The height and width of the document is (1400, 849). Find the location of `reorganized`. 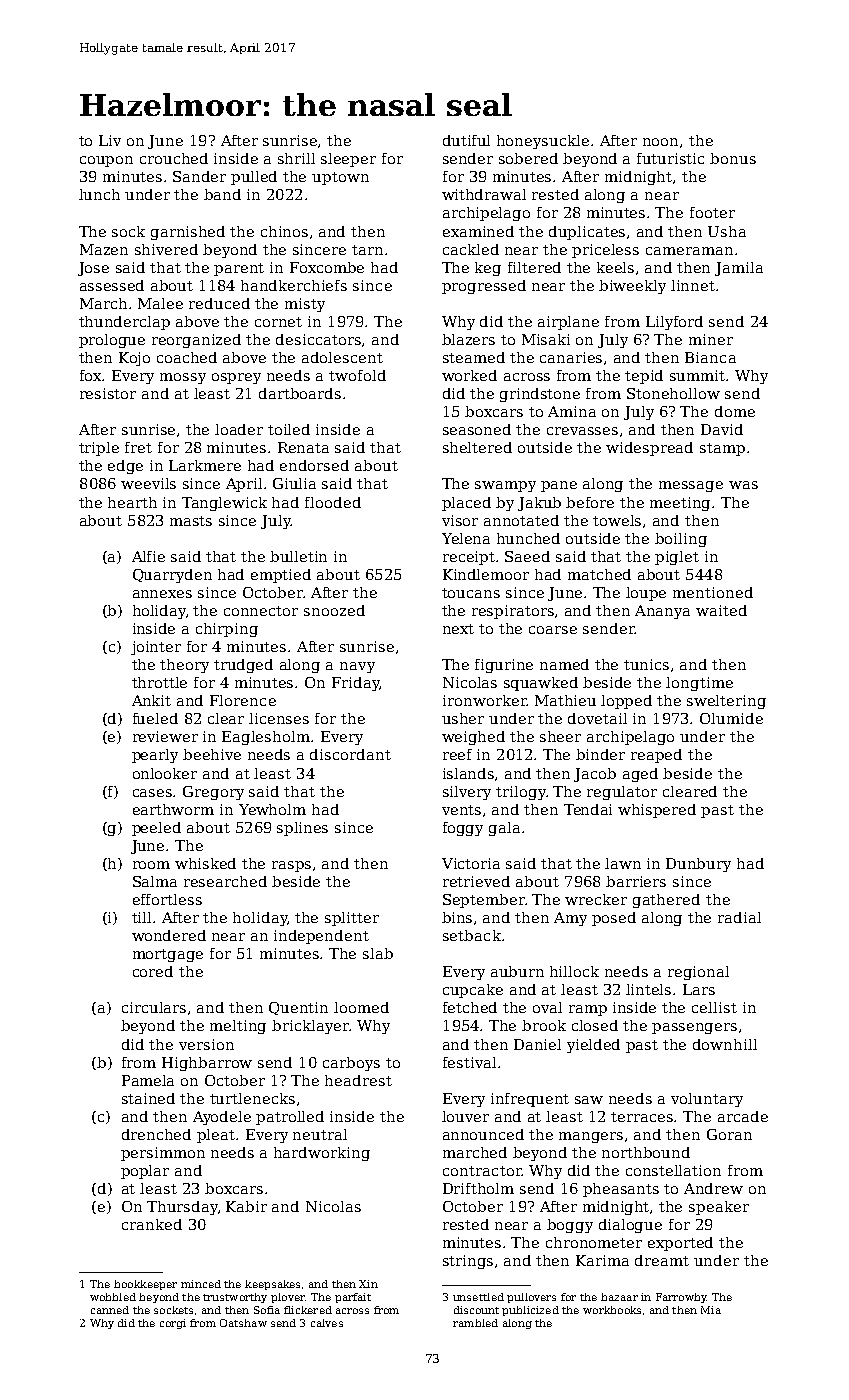

reorganized is located at coordinates (196, 341).
